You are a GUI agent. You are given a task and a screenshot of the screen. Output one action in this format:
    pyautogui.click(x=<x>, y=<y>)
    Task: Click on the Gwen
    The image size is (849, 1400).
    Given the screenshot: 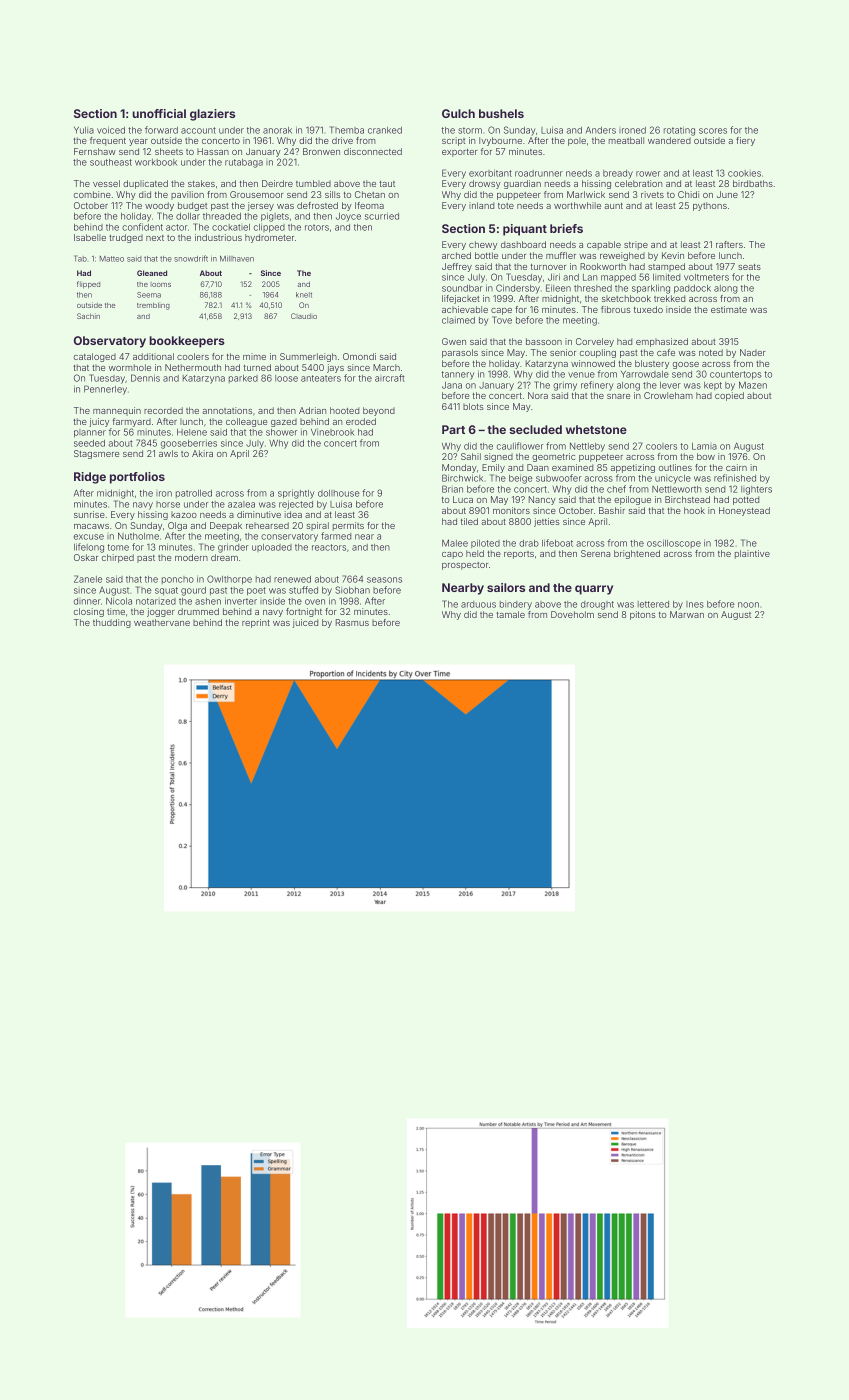 What is the action you would take?
    pyautogui.click(x=454, y=341)
